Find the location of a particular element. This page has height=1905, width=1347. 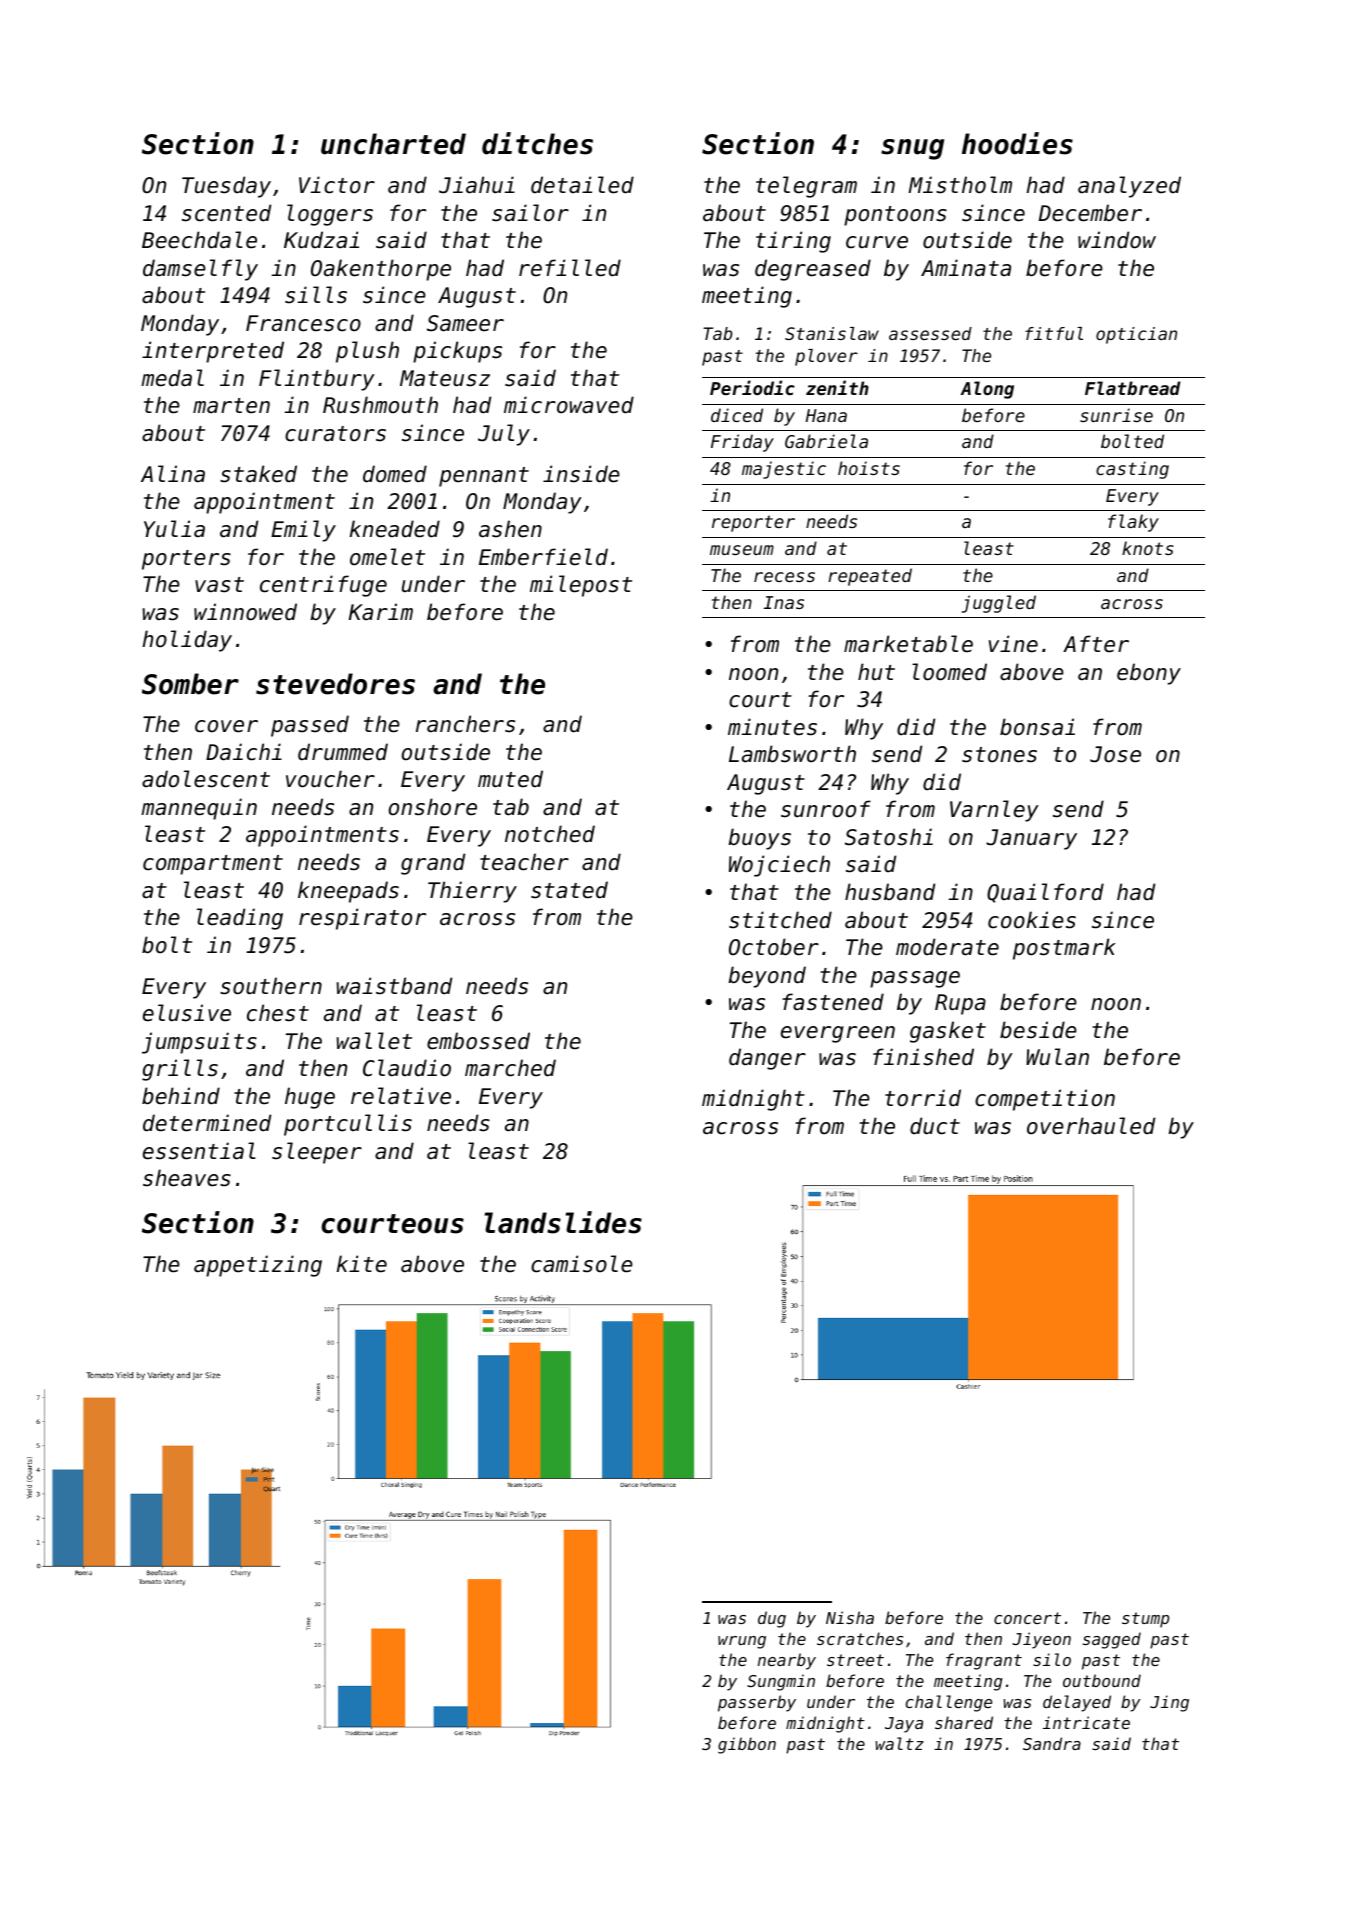

concert is located at coordinates (1027, 1618).
